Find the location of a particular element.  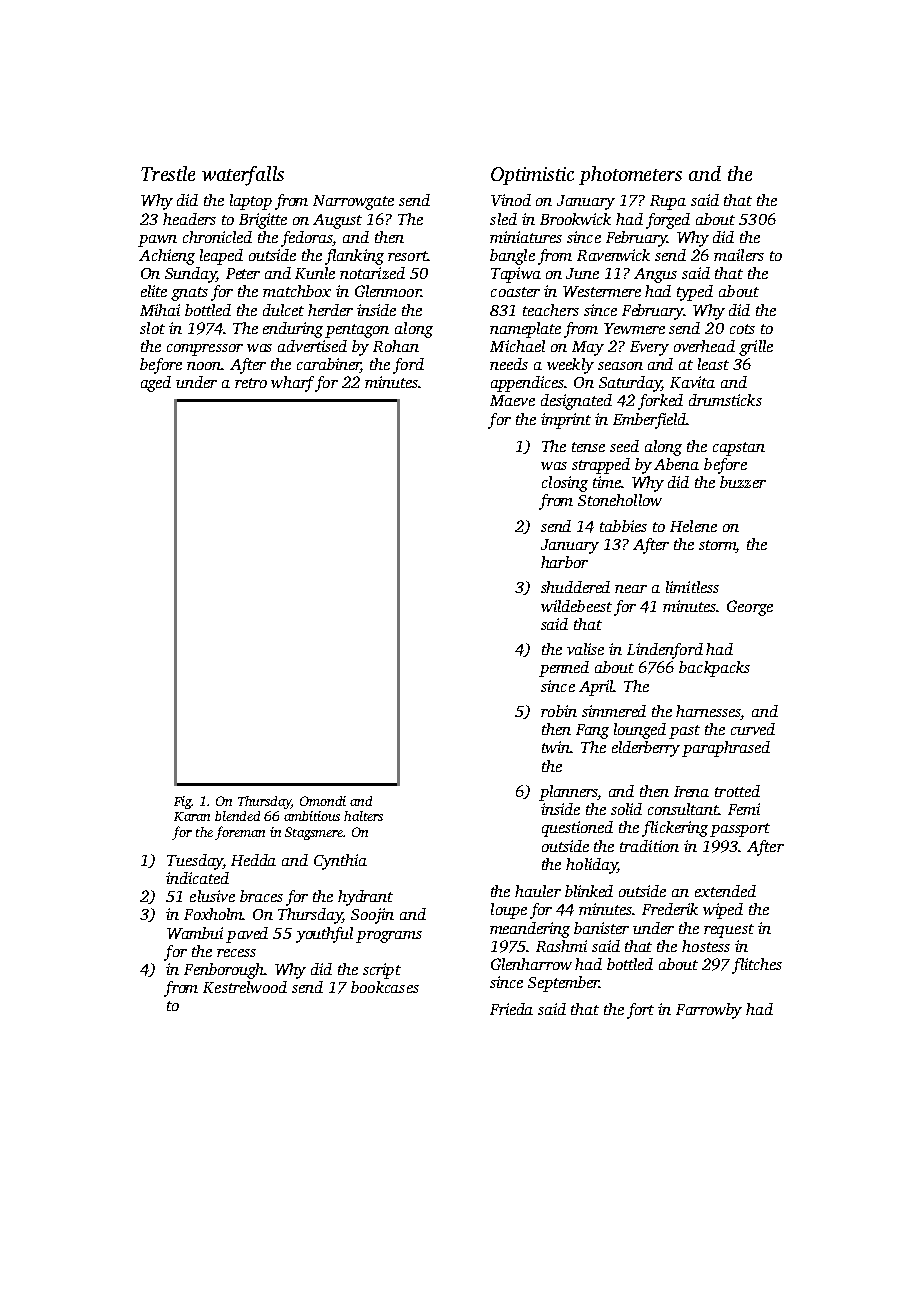

storm is located at coordinates (718, 546).
